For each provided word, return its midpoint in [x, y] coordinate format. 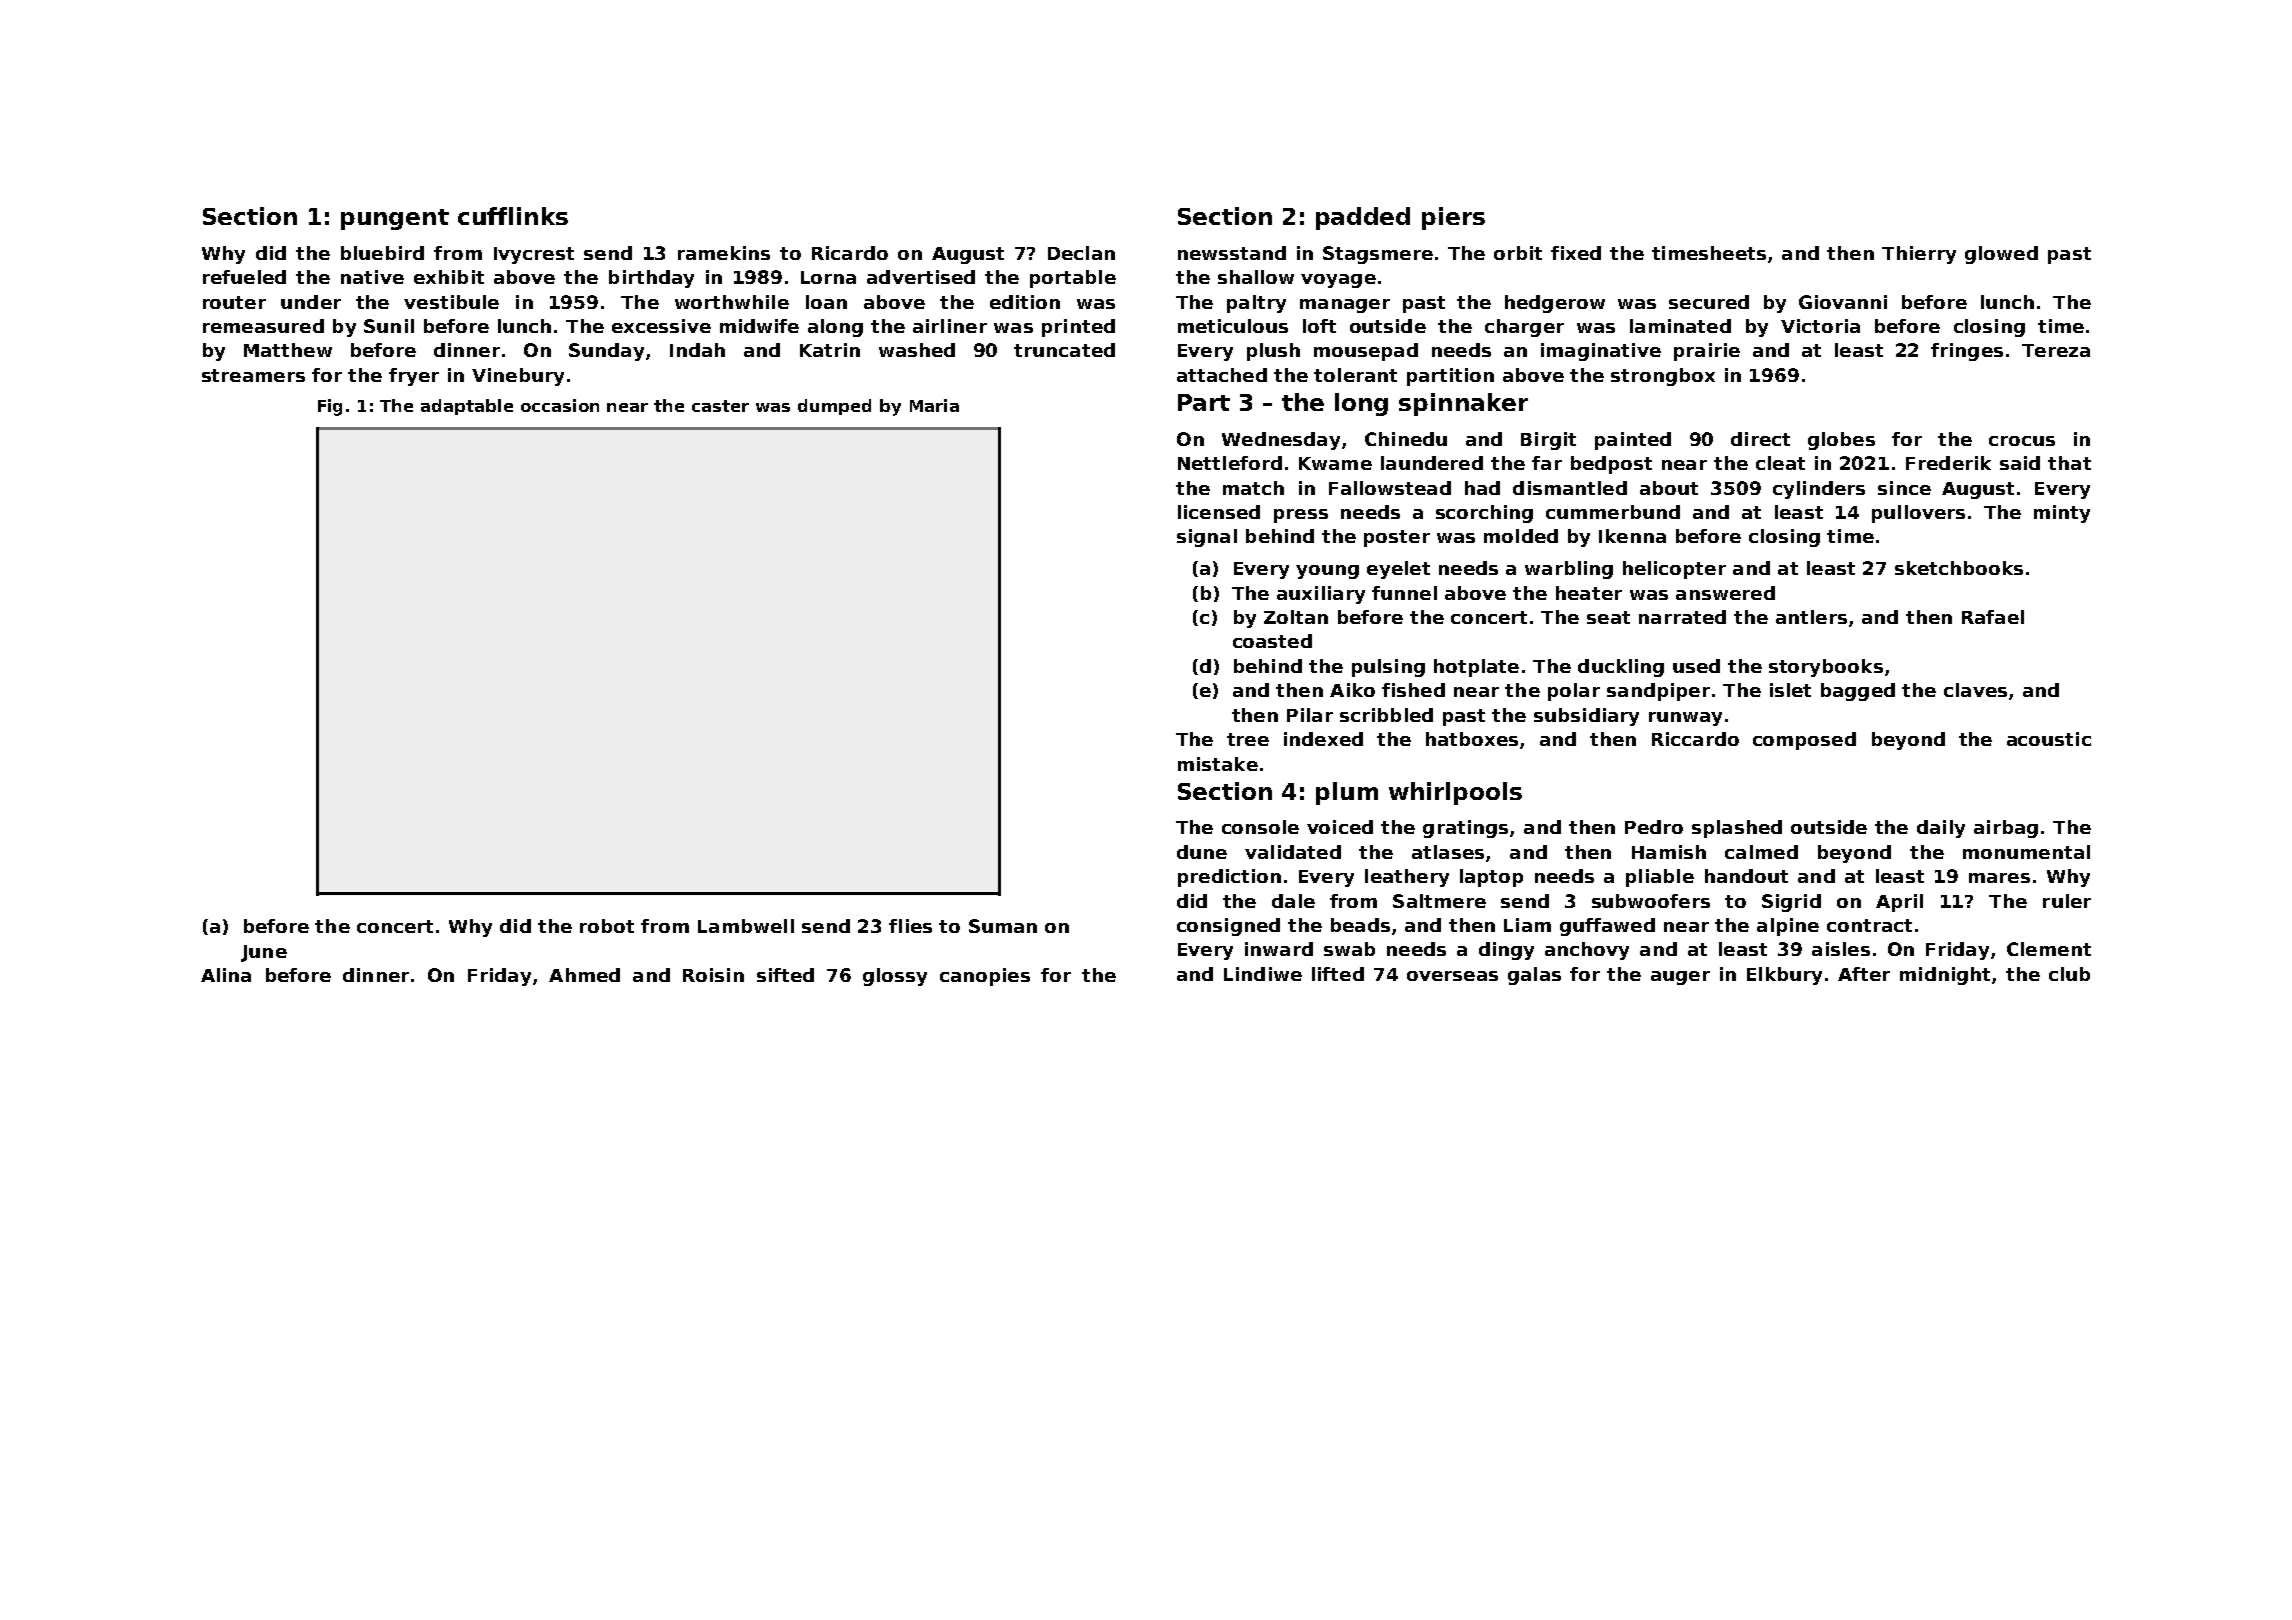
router [234, 302]
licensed [1219, 512]
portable [1073, 279]
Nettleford [1230, 463]
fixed [1576, 253]
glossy [895, 977]
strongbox [1663, 377]
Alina [226, 975]
